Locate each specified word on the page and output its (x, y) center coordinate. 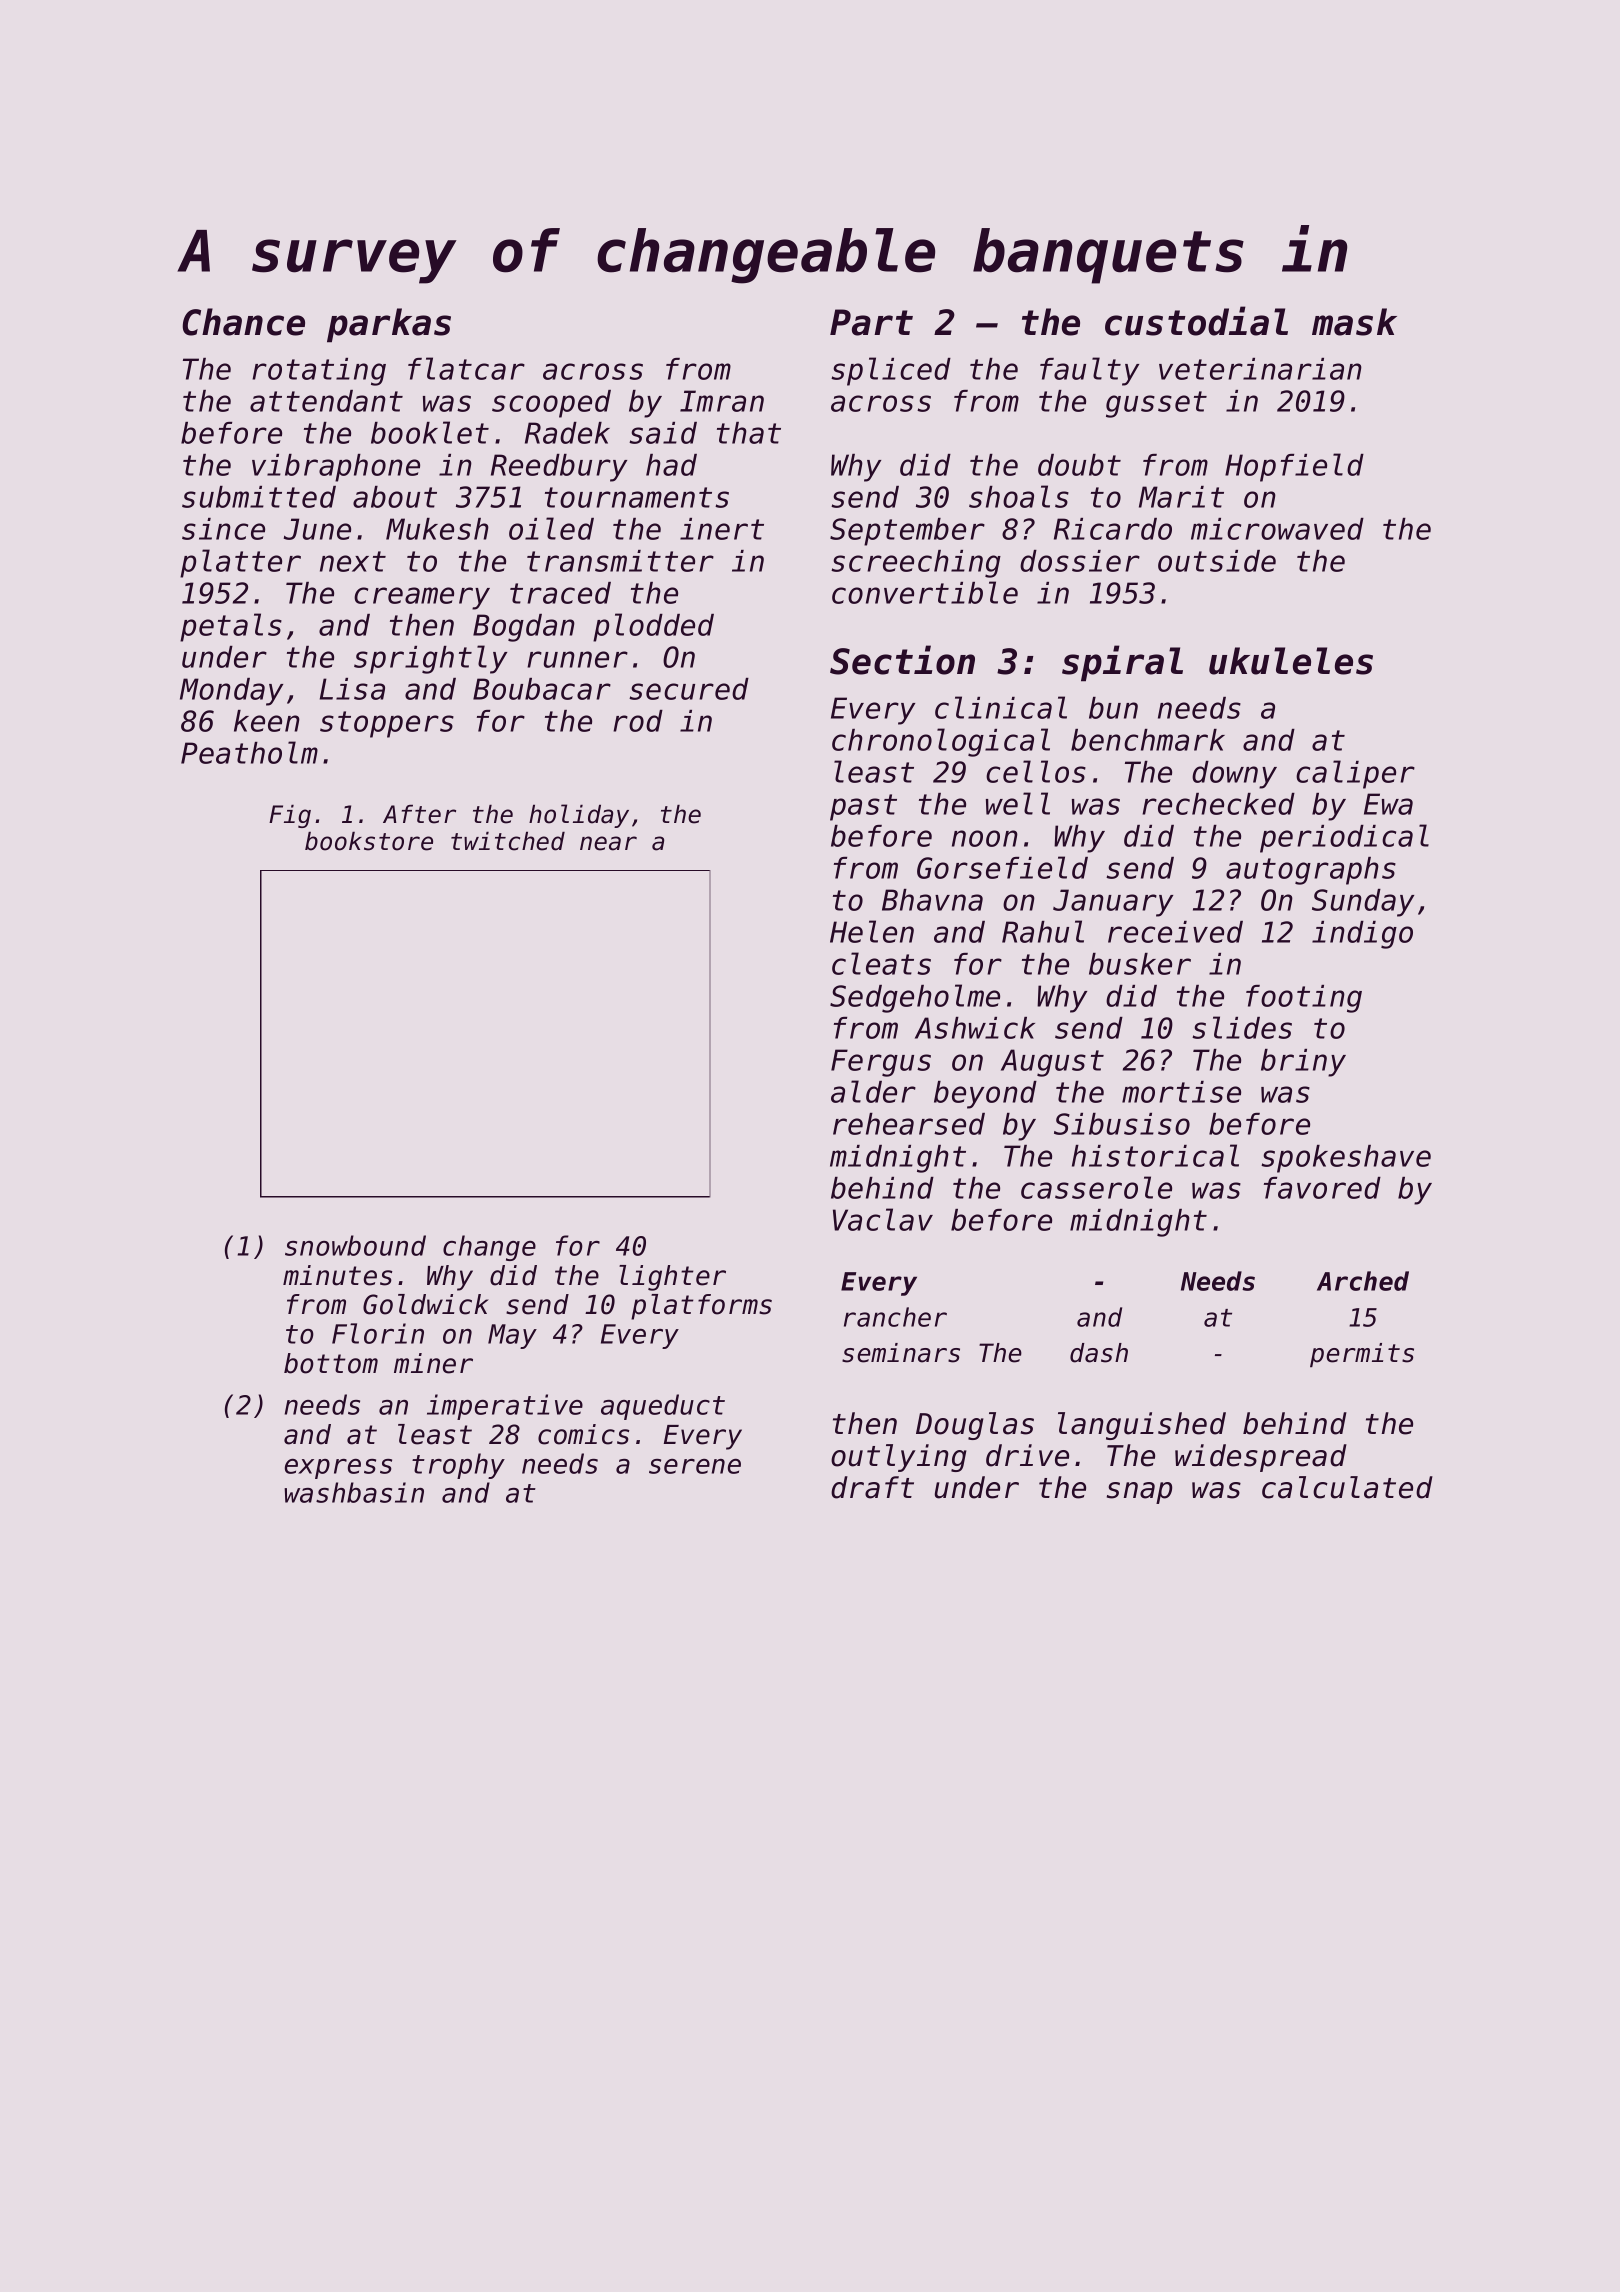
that (749, 433)
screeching (916, 564)
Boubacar (542, 689)
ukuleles (1291, 661)
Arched (1363, 1281)
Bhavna (932, 900)
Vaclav (883, 1219)
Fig (290, 816)
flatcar (466, 368)
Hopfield (1294, 467)
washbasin (354, 1492)
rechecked (1218, 804)
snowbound (355, 1245)
